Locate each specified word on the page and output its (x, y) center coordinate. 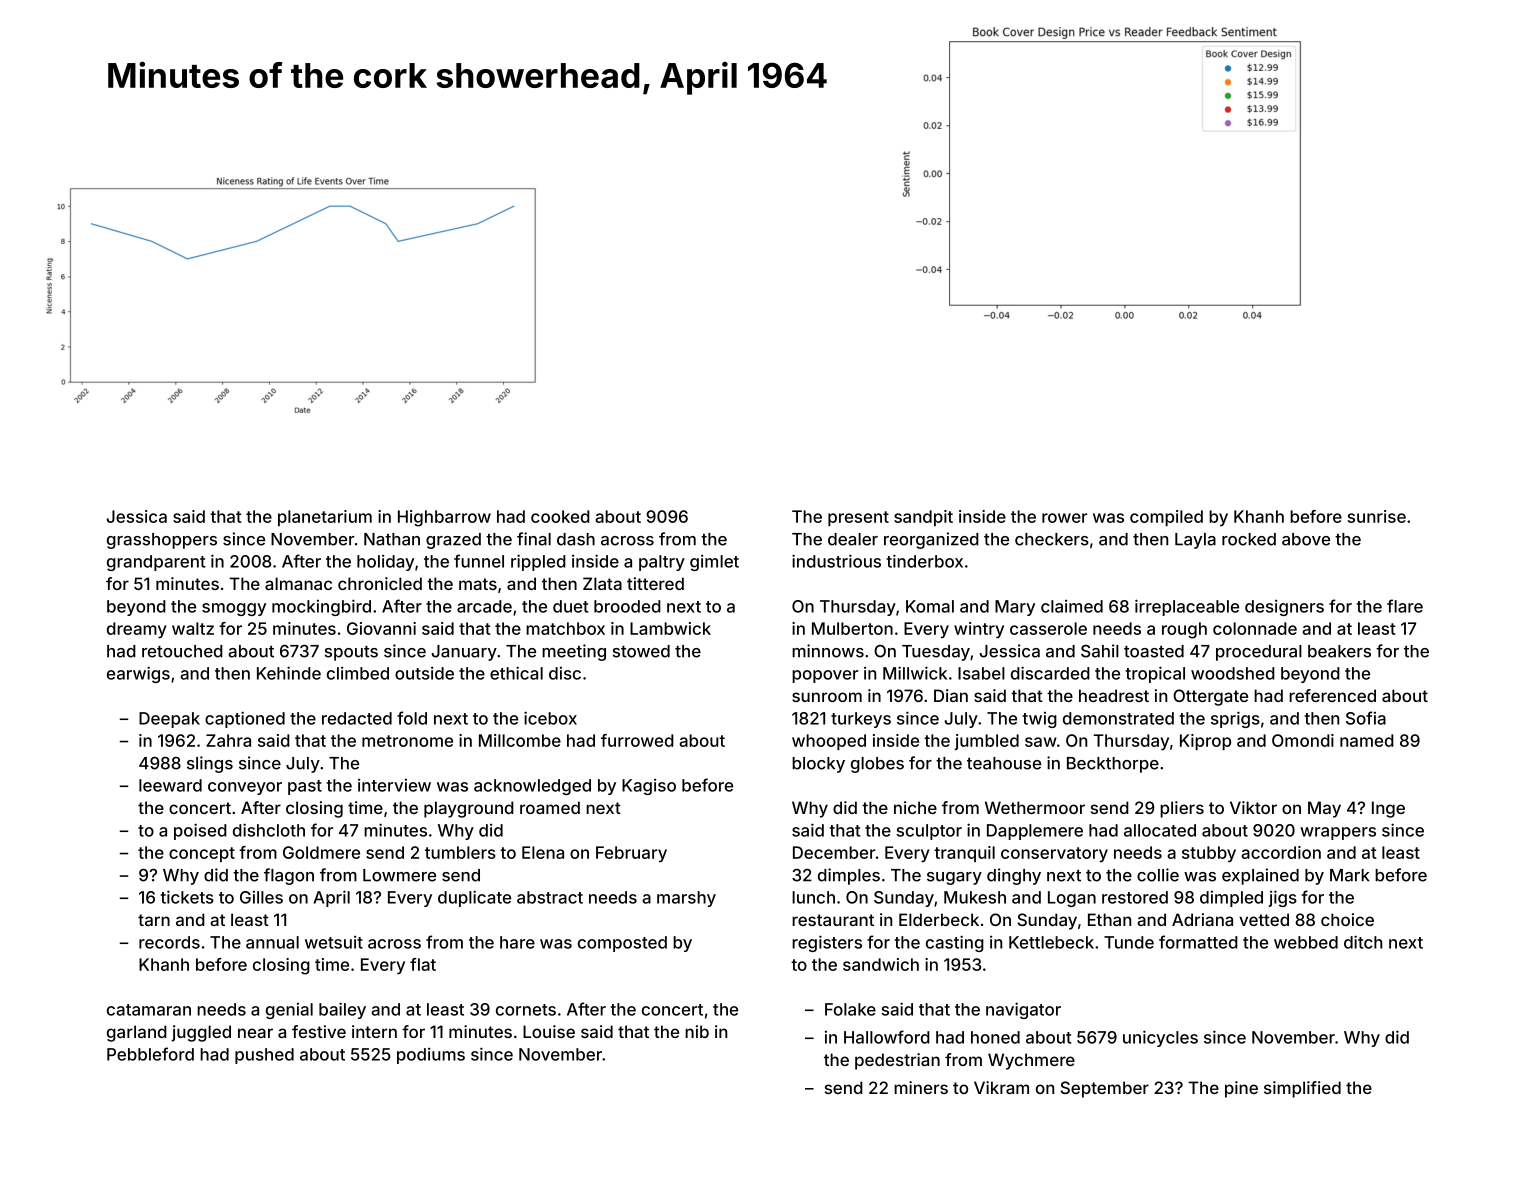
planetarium (325, 518)
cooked (560, 516)
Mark (1350, 875)
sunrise (1377, 516)
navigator (1023, 1010)
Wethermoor (1035, 807)
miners (921, 1087)
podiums (431, 1055)
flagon (289, 876)
